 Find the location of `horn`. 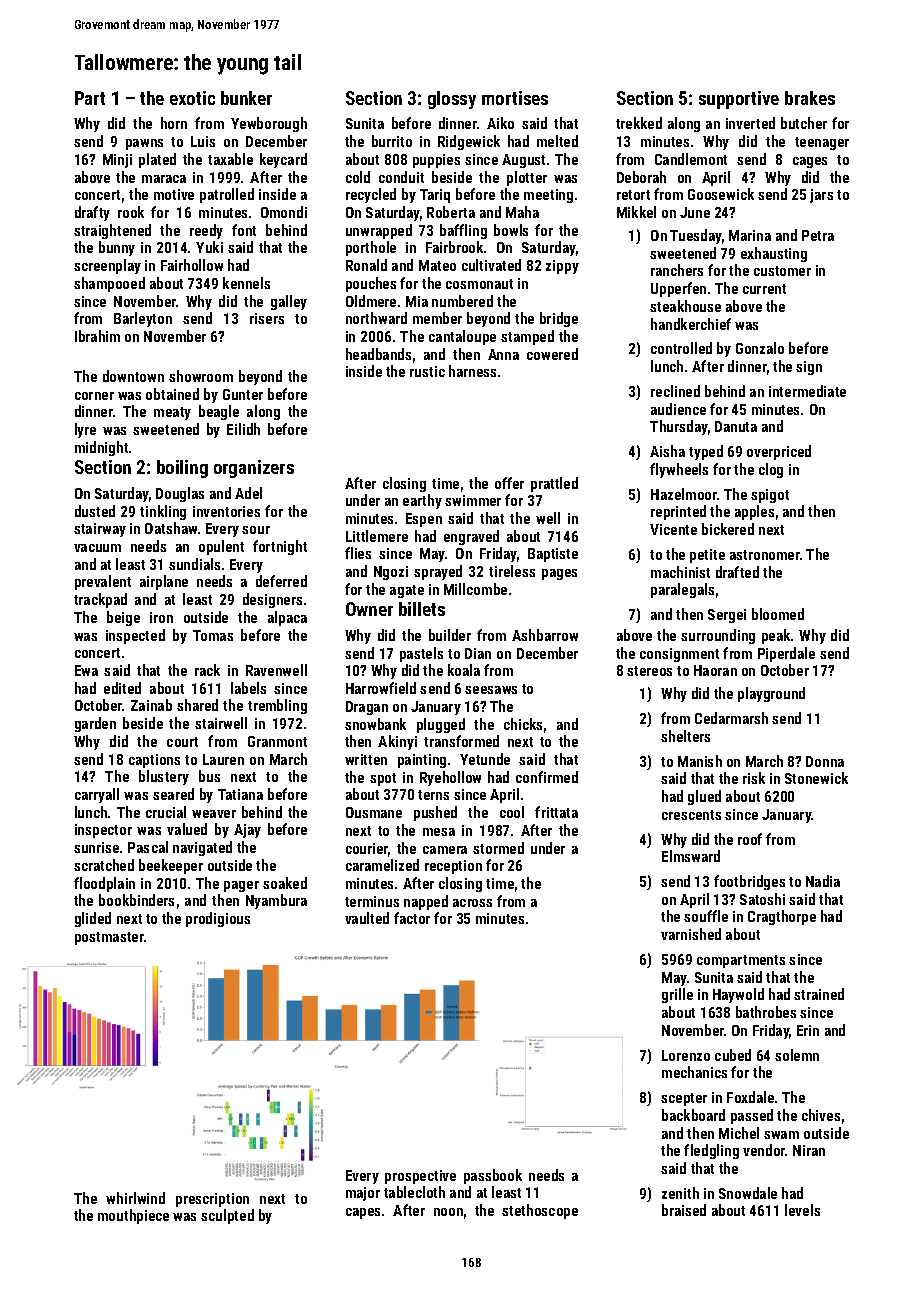

horn is located at coordinates (174, 123).
